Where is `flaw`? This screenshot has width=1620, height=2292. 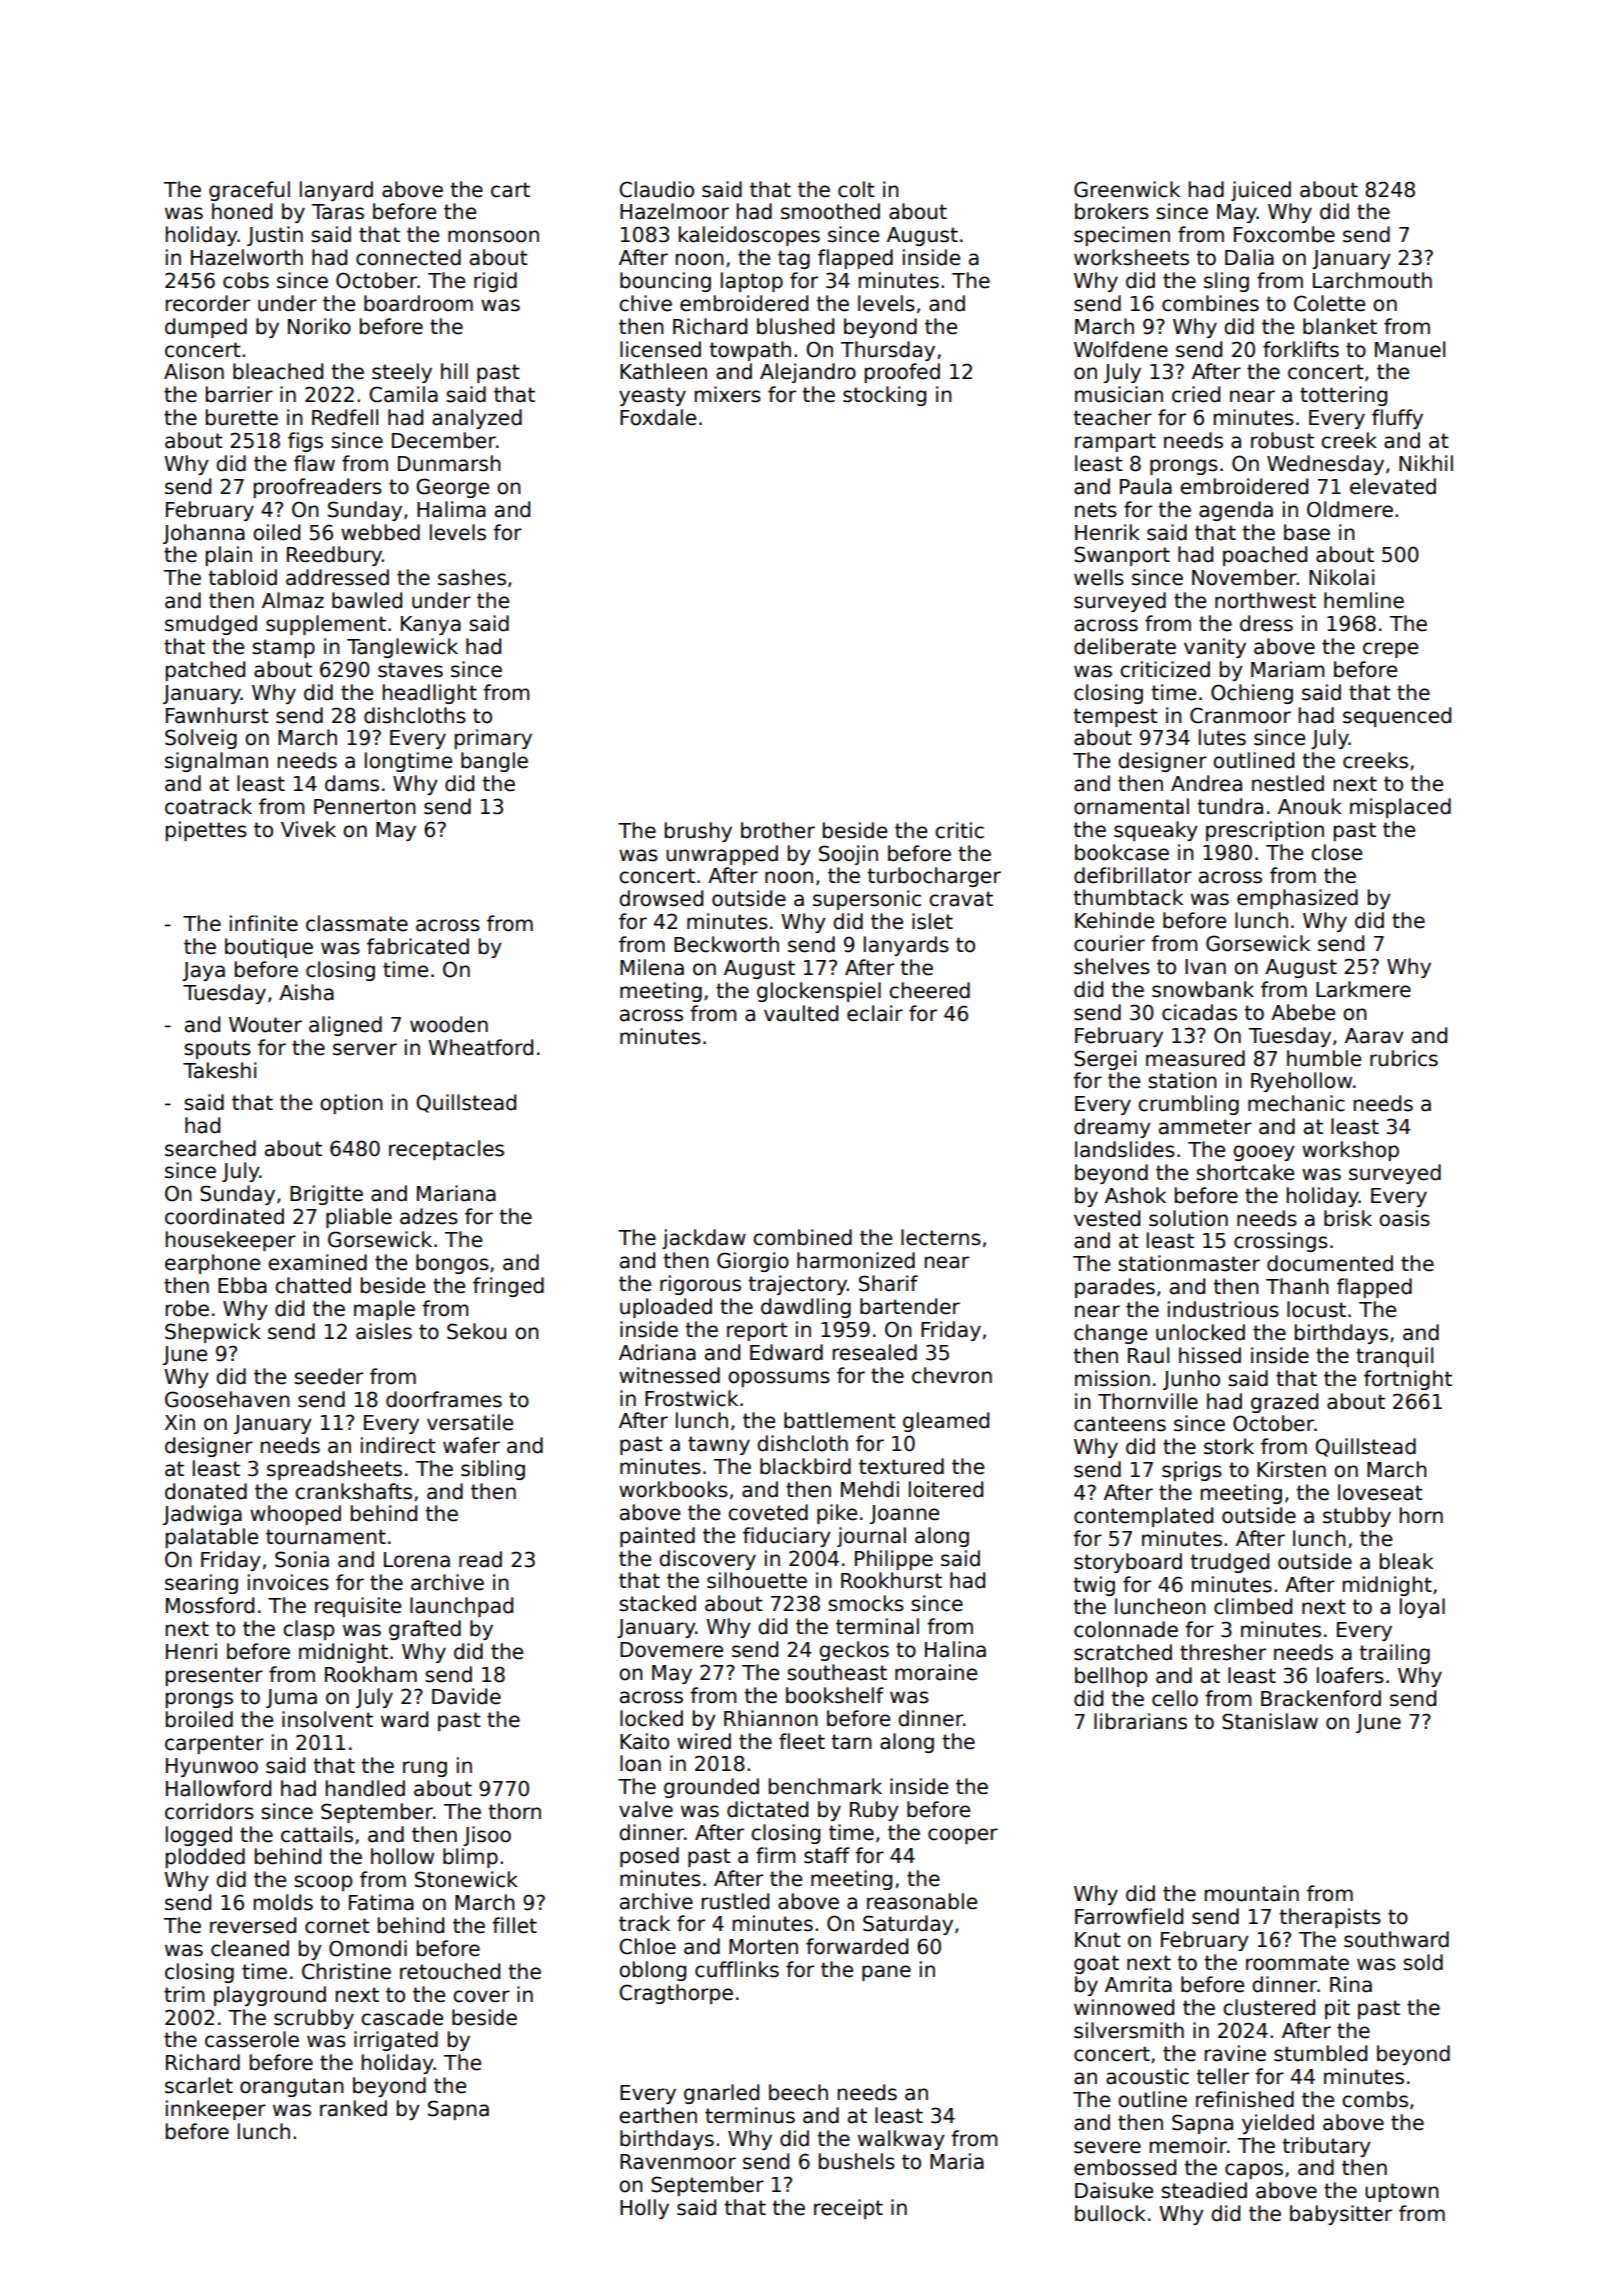 flaw is located at coordinates (314, 463).
